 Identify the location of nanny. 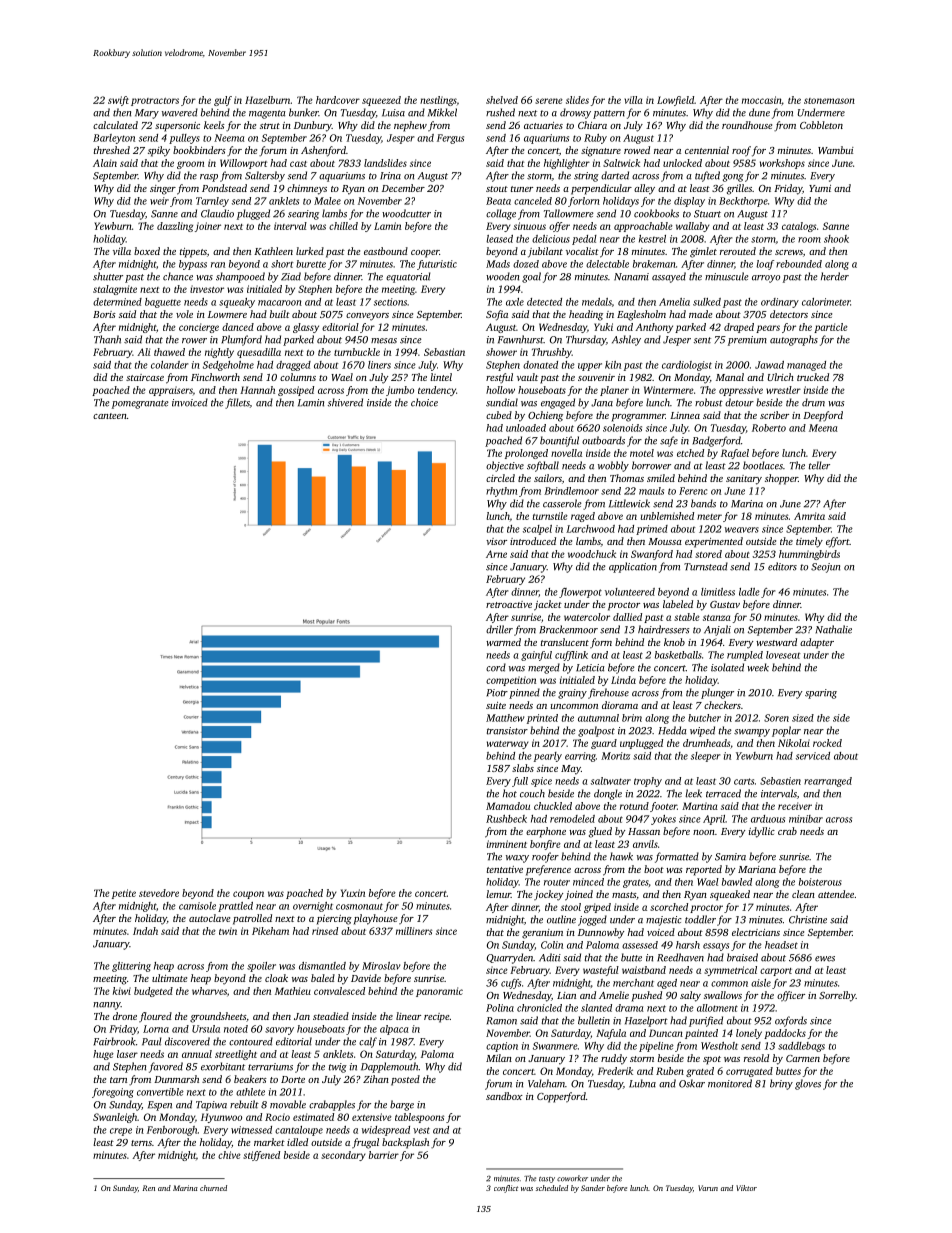
(107, 1006).
